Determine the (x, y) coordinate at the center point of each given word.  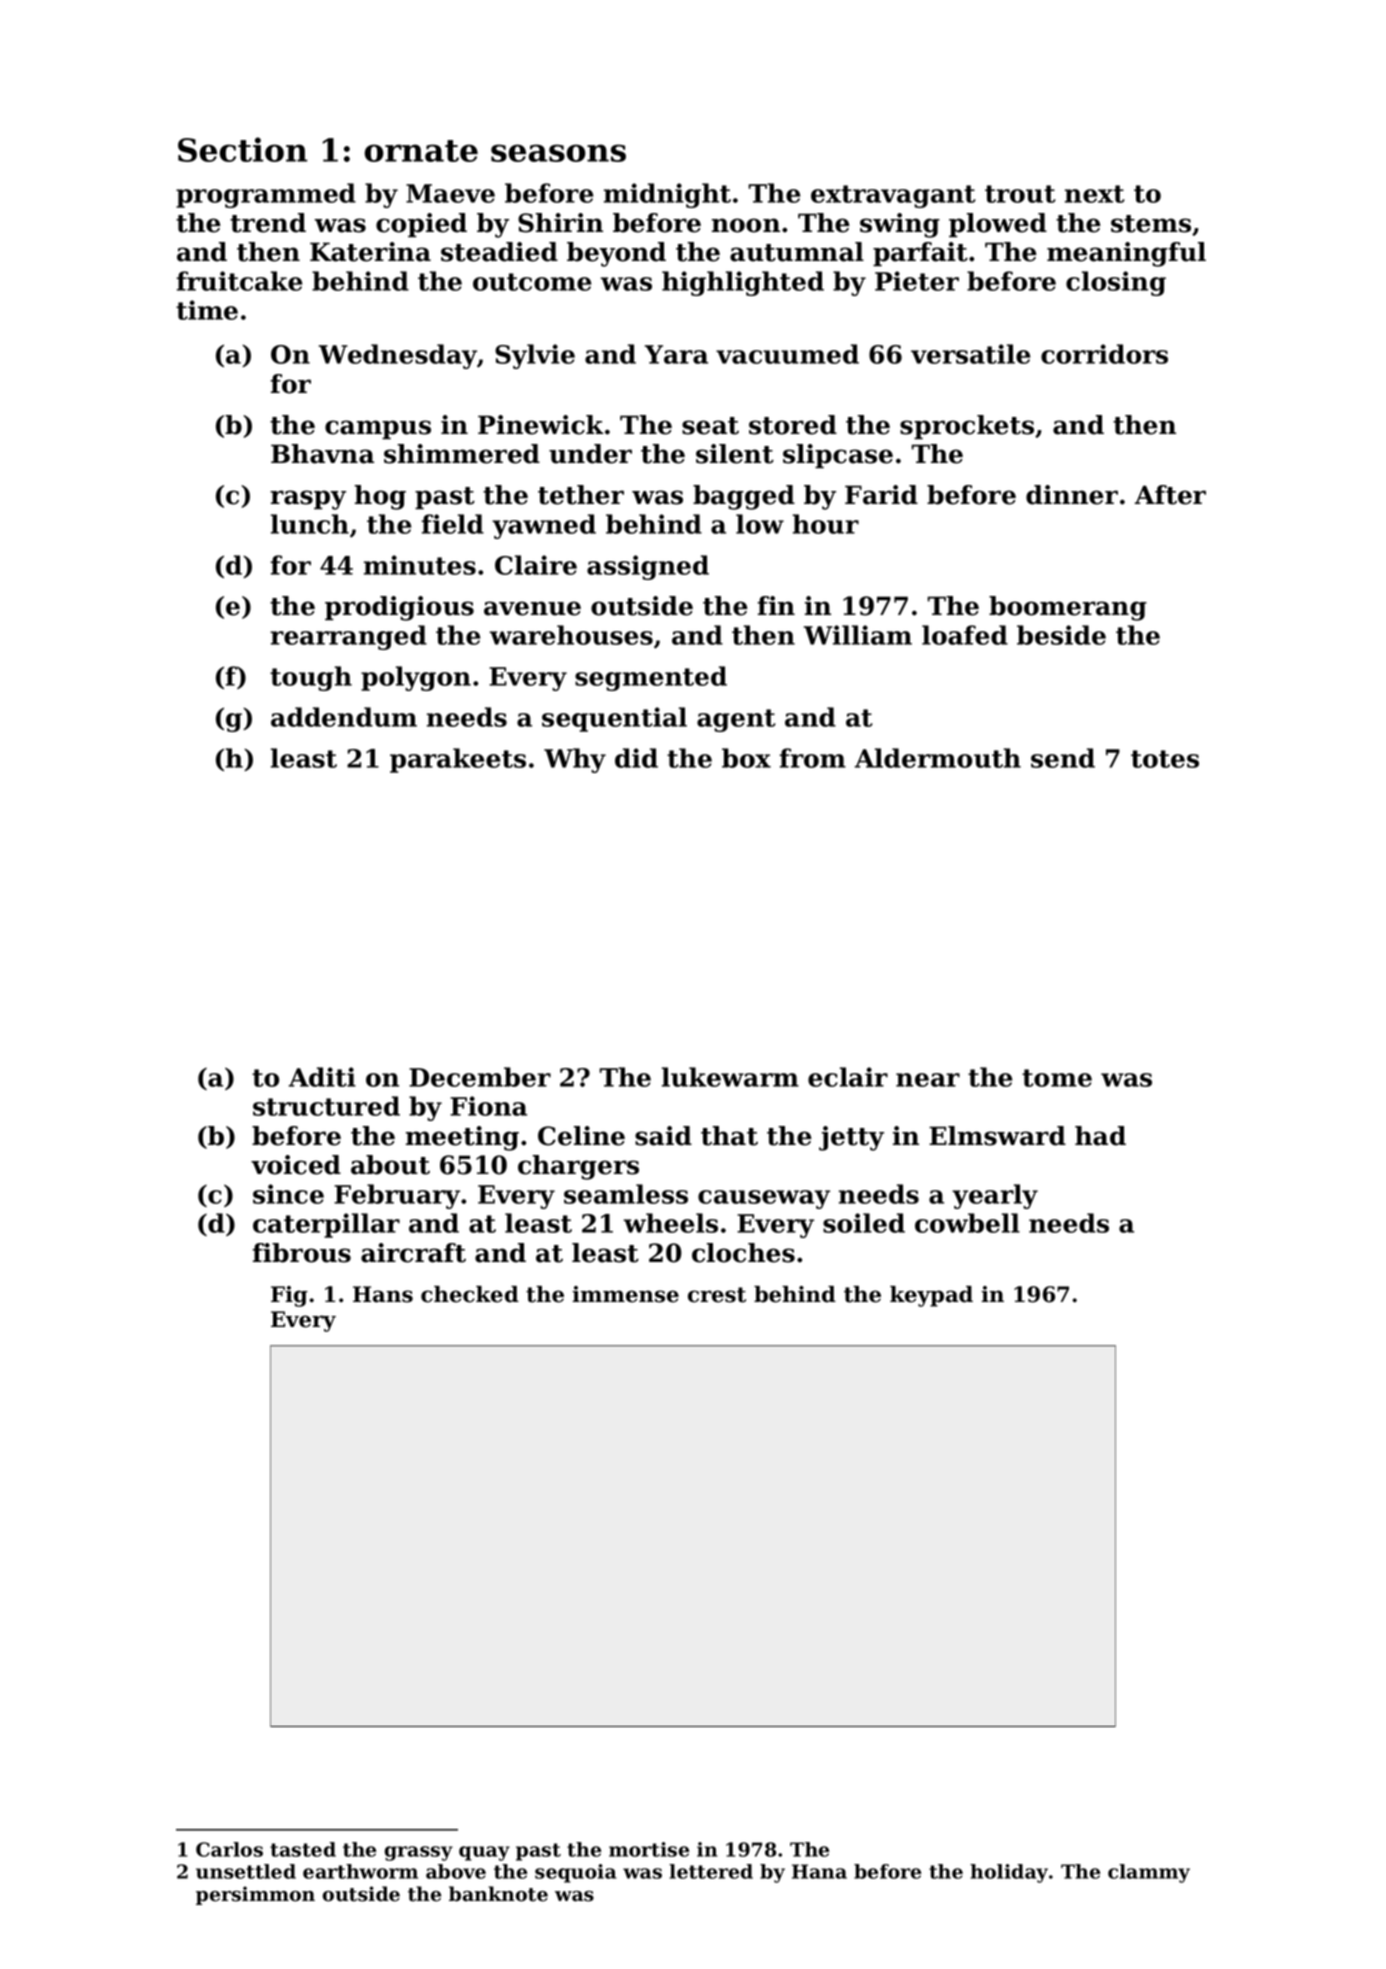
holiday (1009, 1873)
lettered (711, 1871)
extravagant (893, 196)
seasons (558, 153)
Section (242, 149)
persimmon (255, 1895)
